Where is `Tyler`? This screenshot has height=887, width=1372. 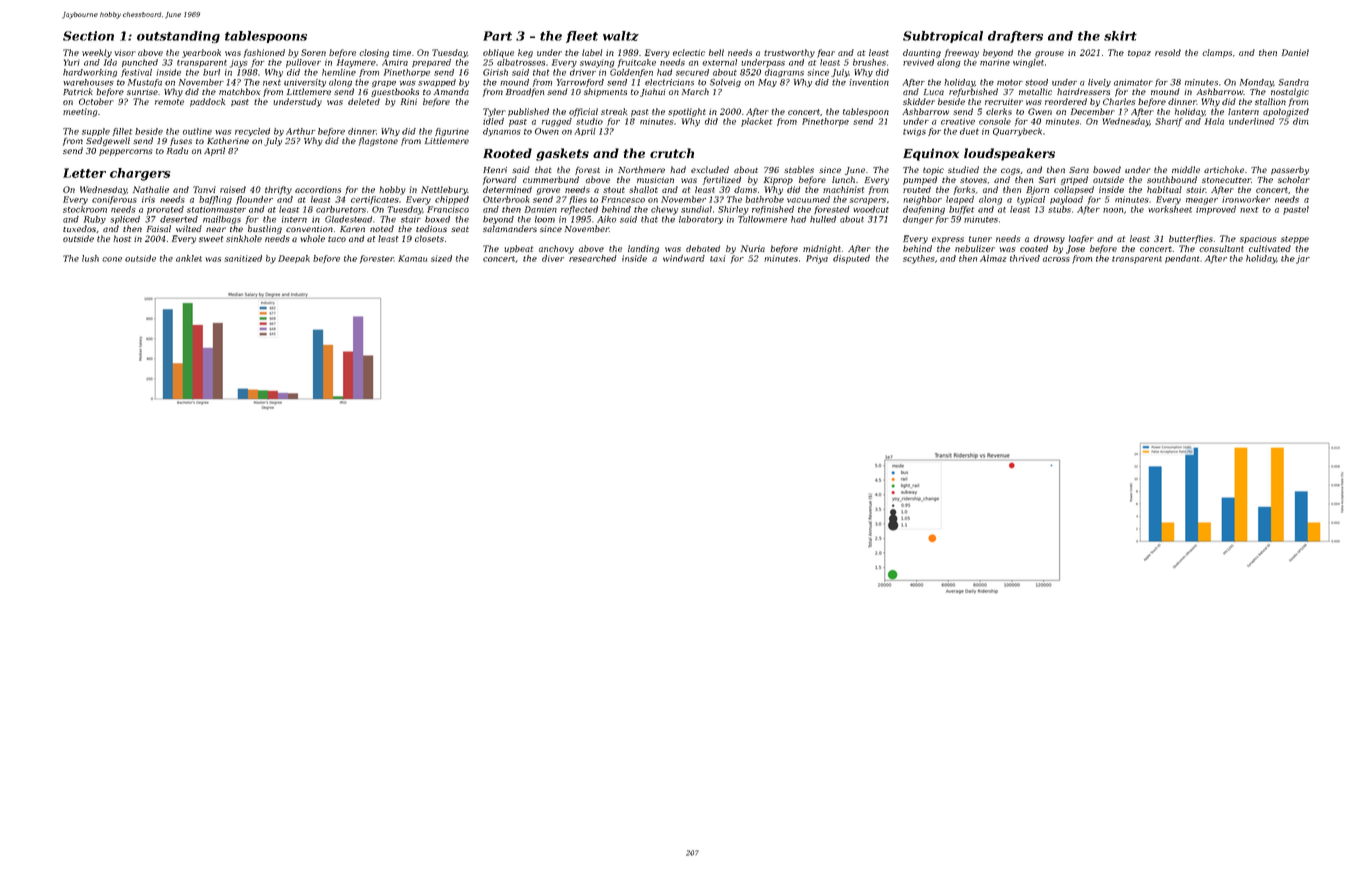
Tyler is located at coordinates (494, 112).
